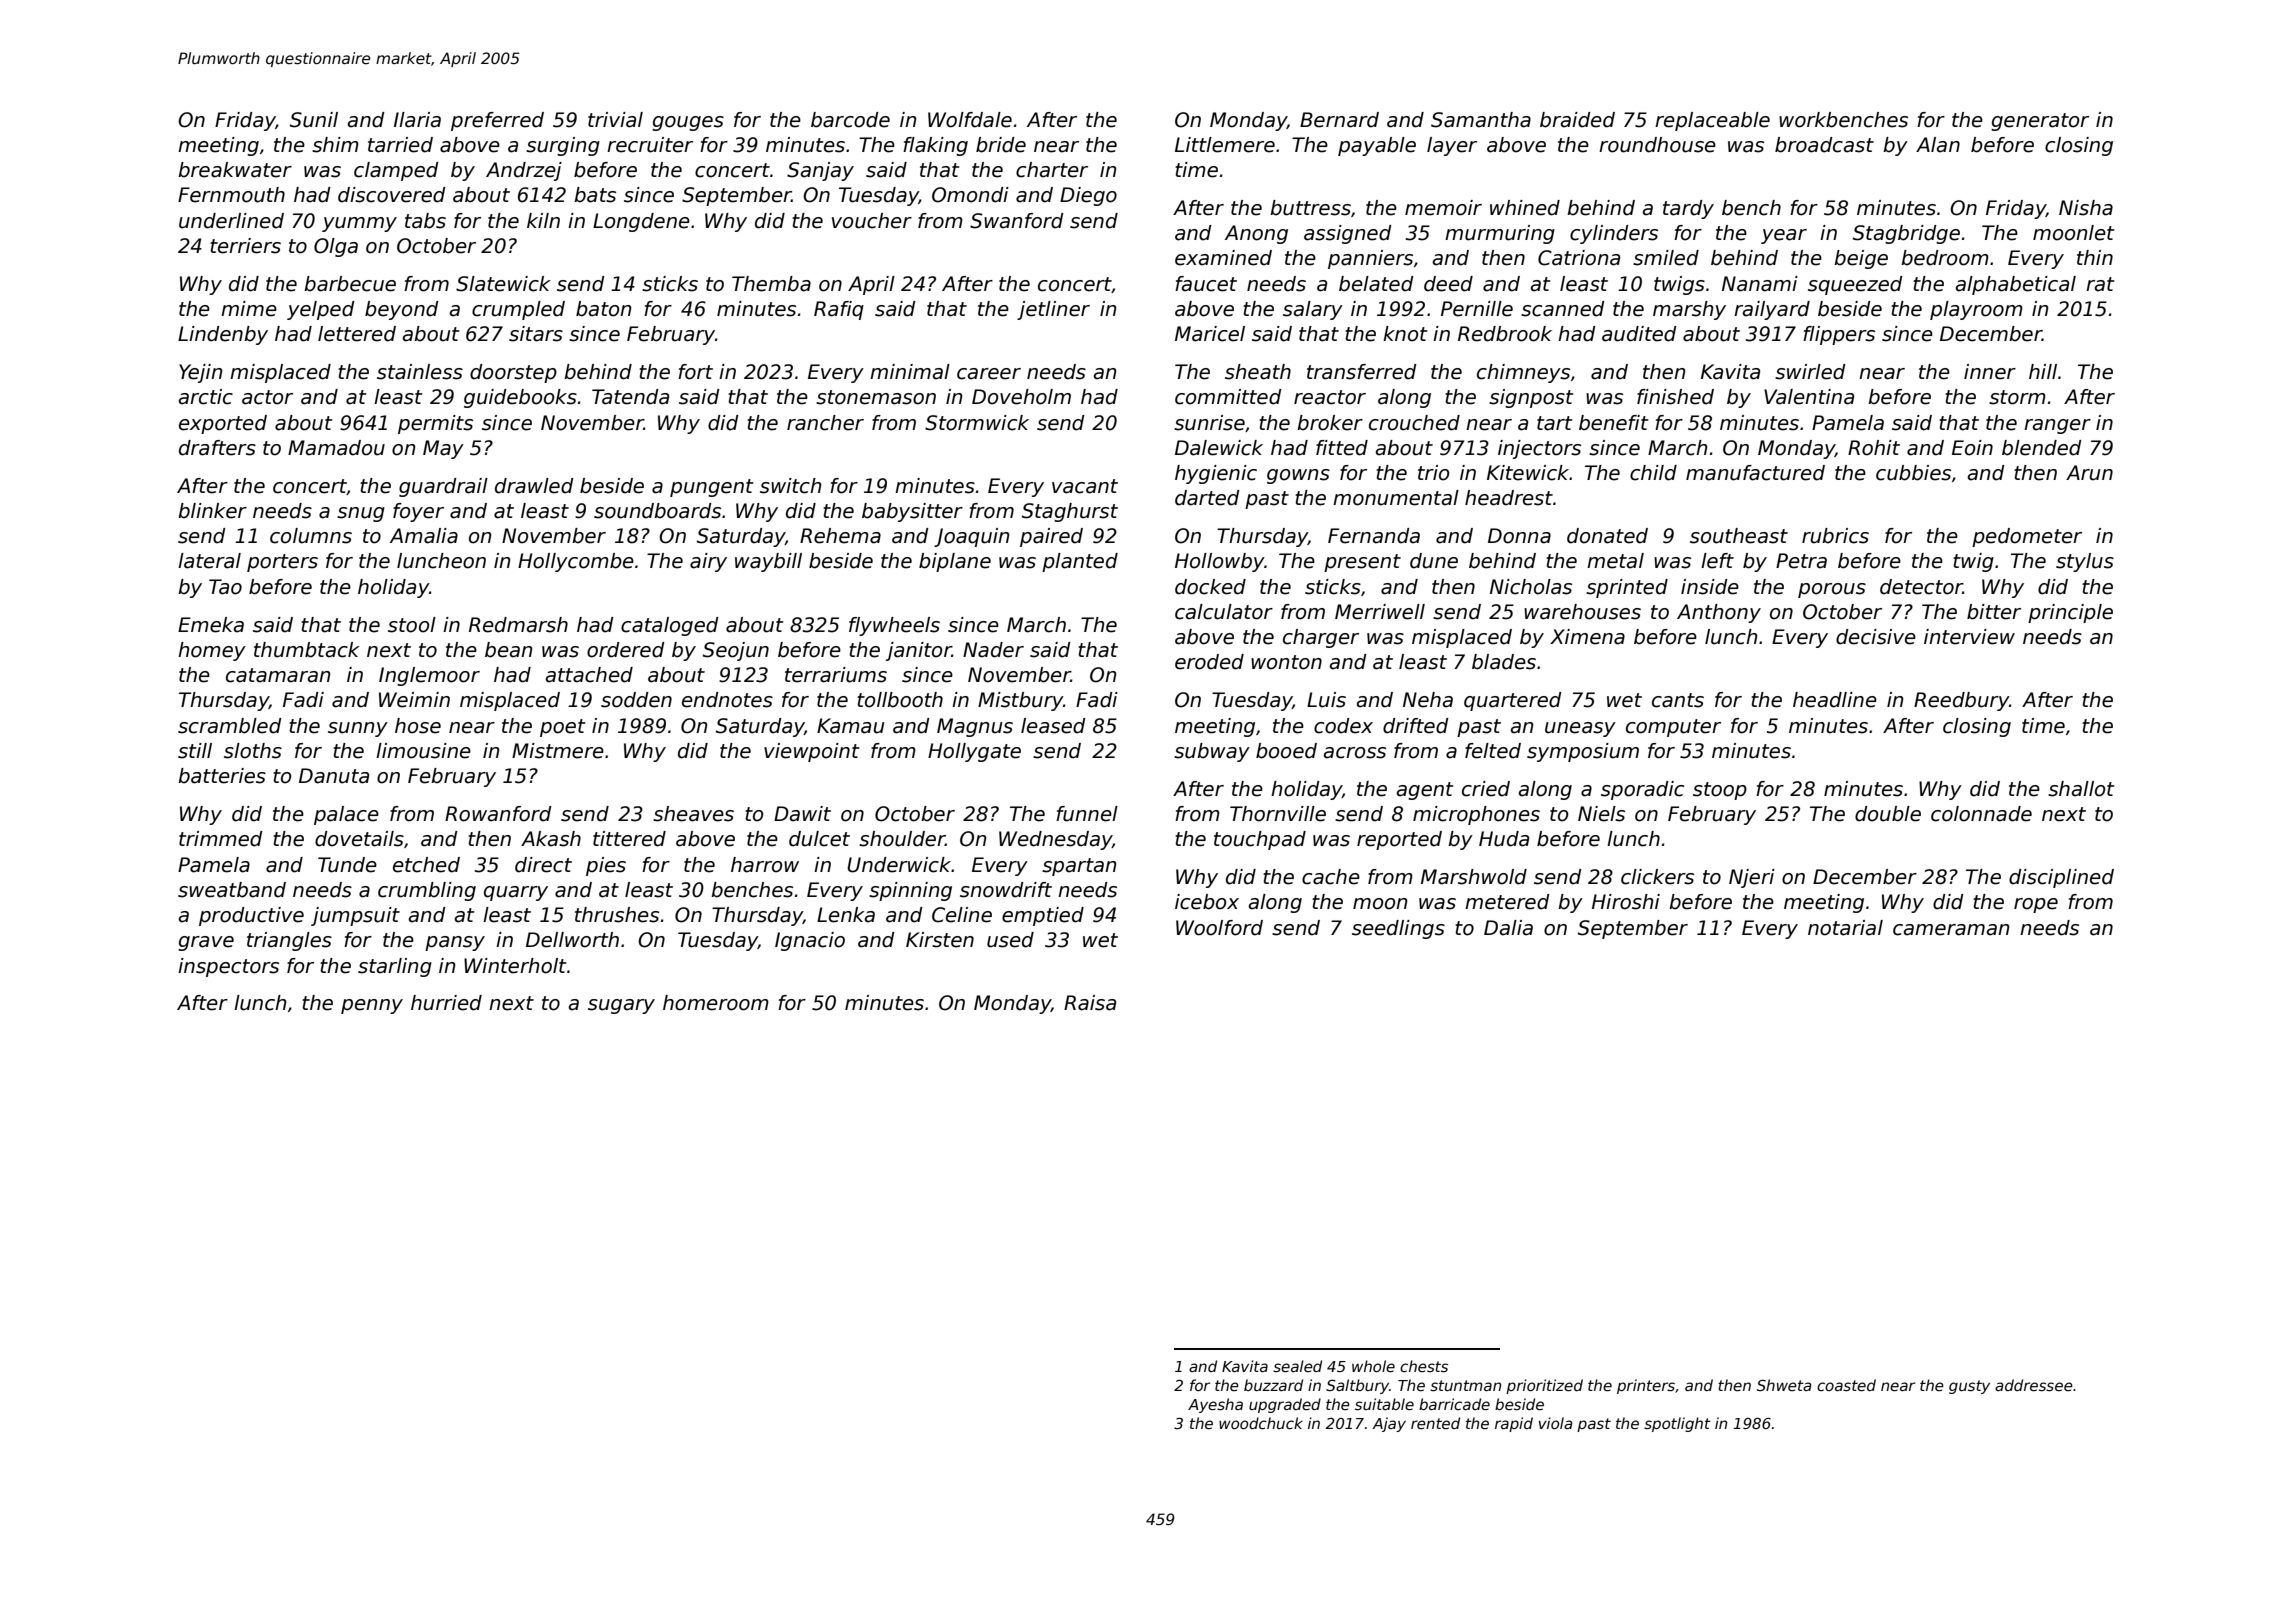 The image size is (2292, 1620). I want to click on Merriwell, so click(1380, 612).
